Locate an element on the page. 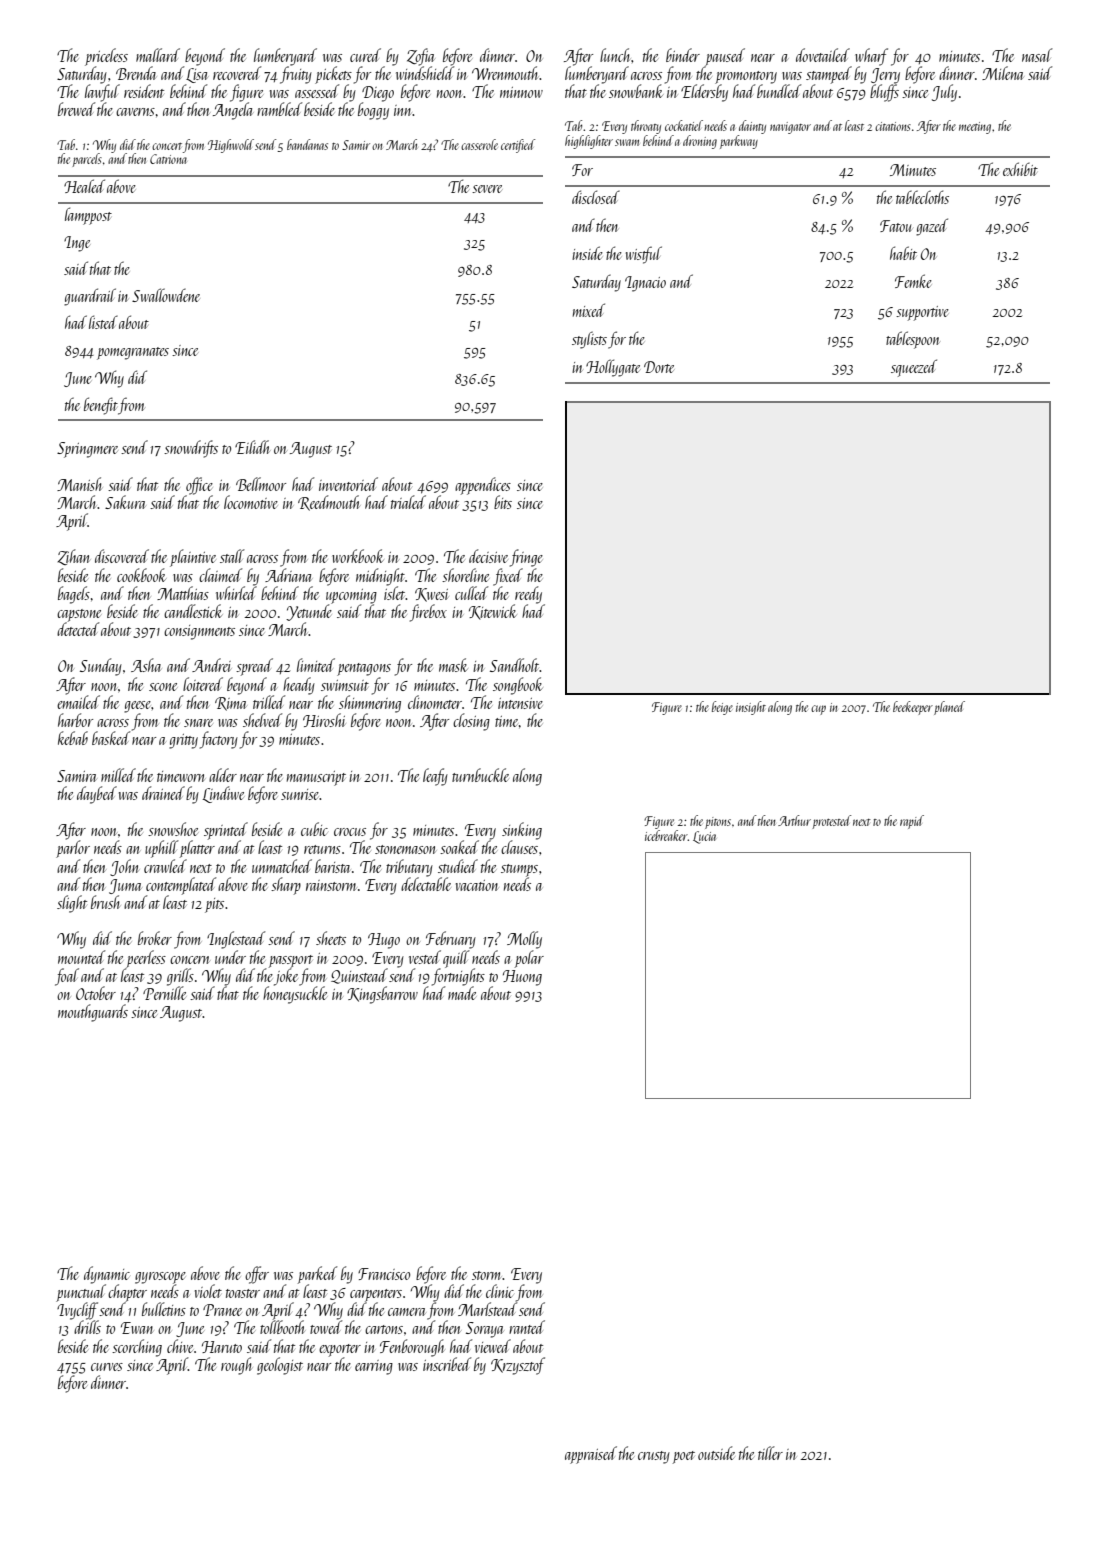 This image has width=1108, height=1567. rapid is located at coordinates (912, 822).
